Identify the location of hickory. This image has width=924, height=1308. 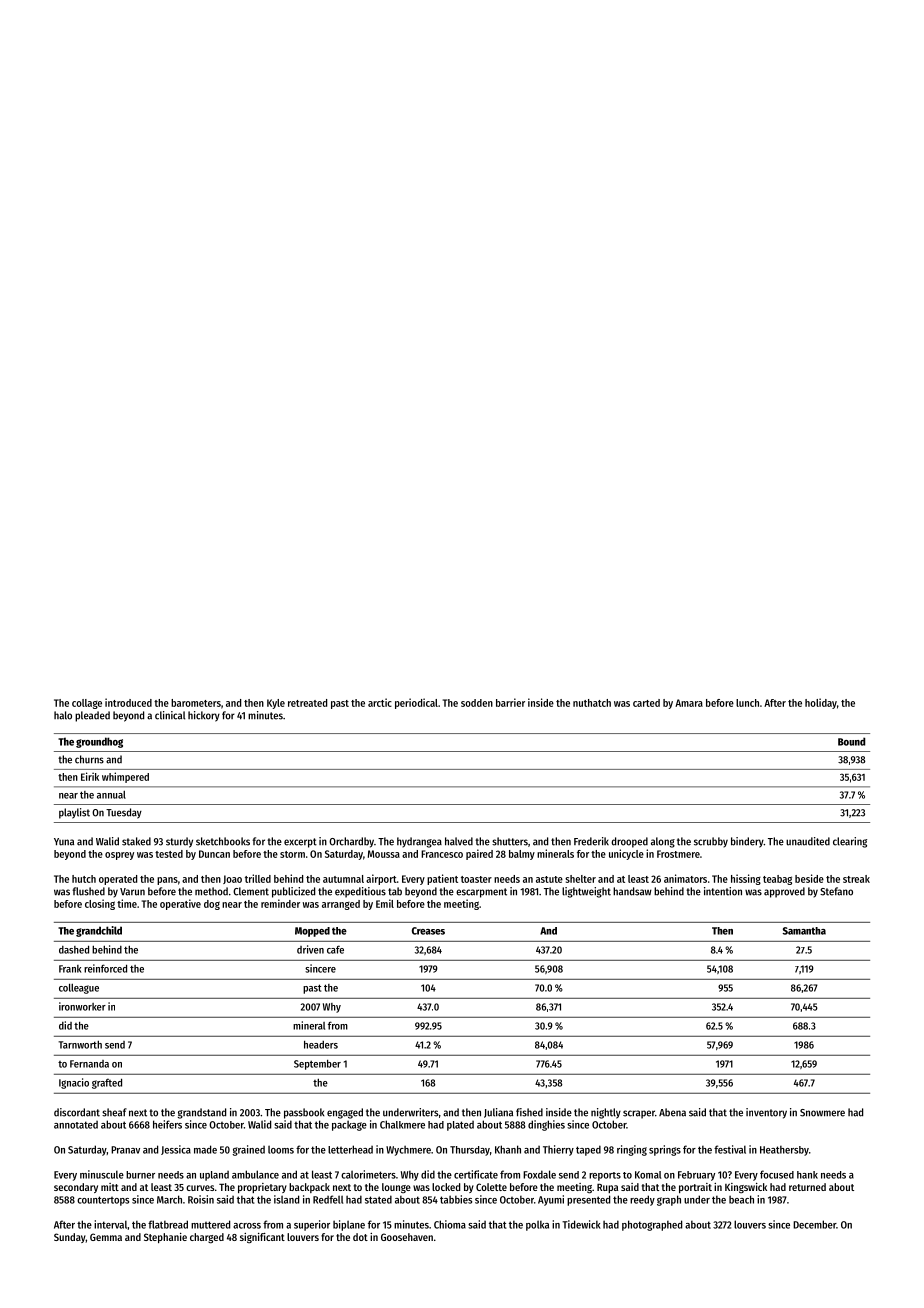
(204, 716).
